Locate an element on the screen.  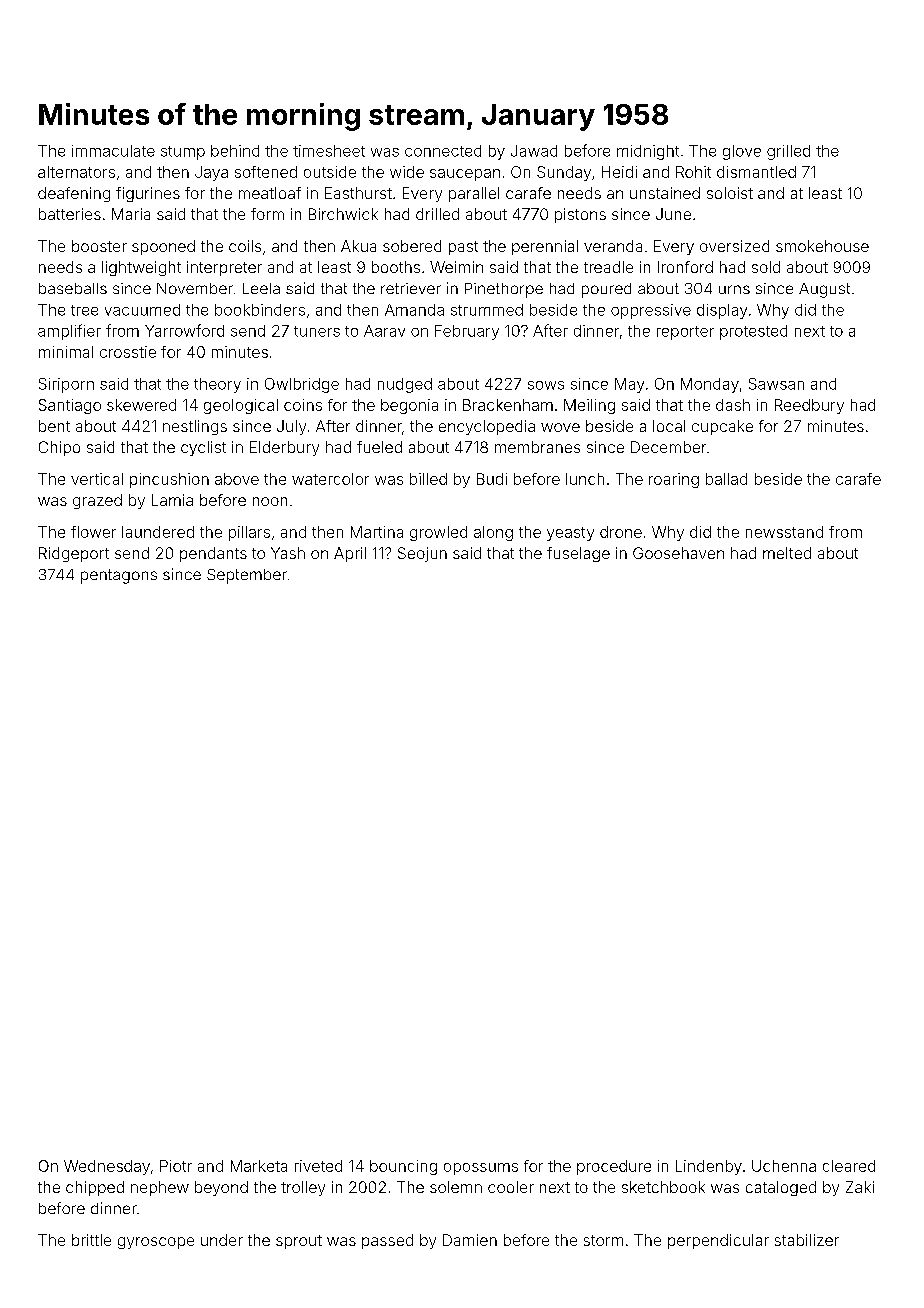
sprout is located at coordinates (299, 1242).
